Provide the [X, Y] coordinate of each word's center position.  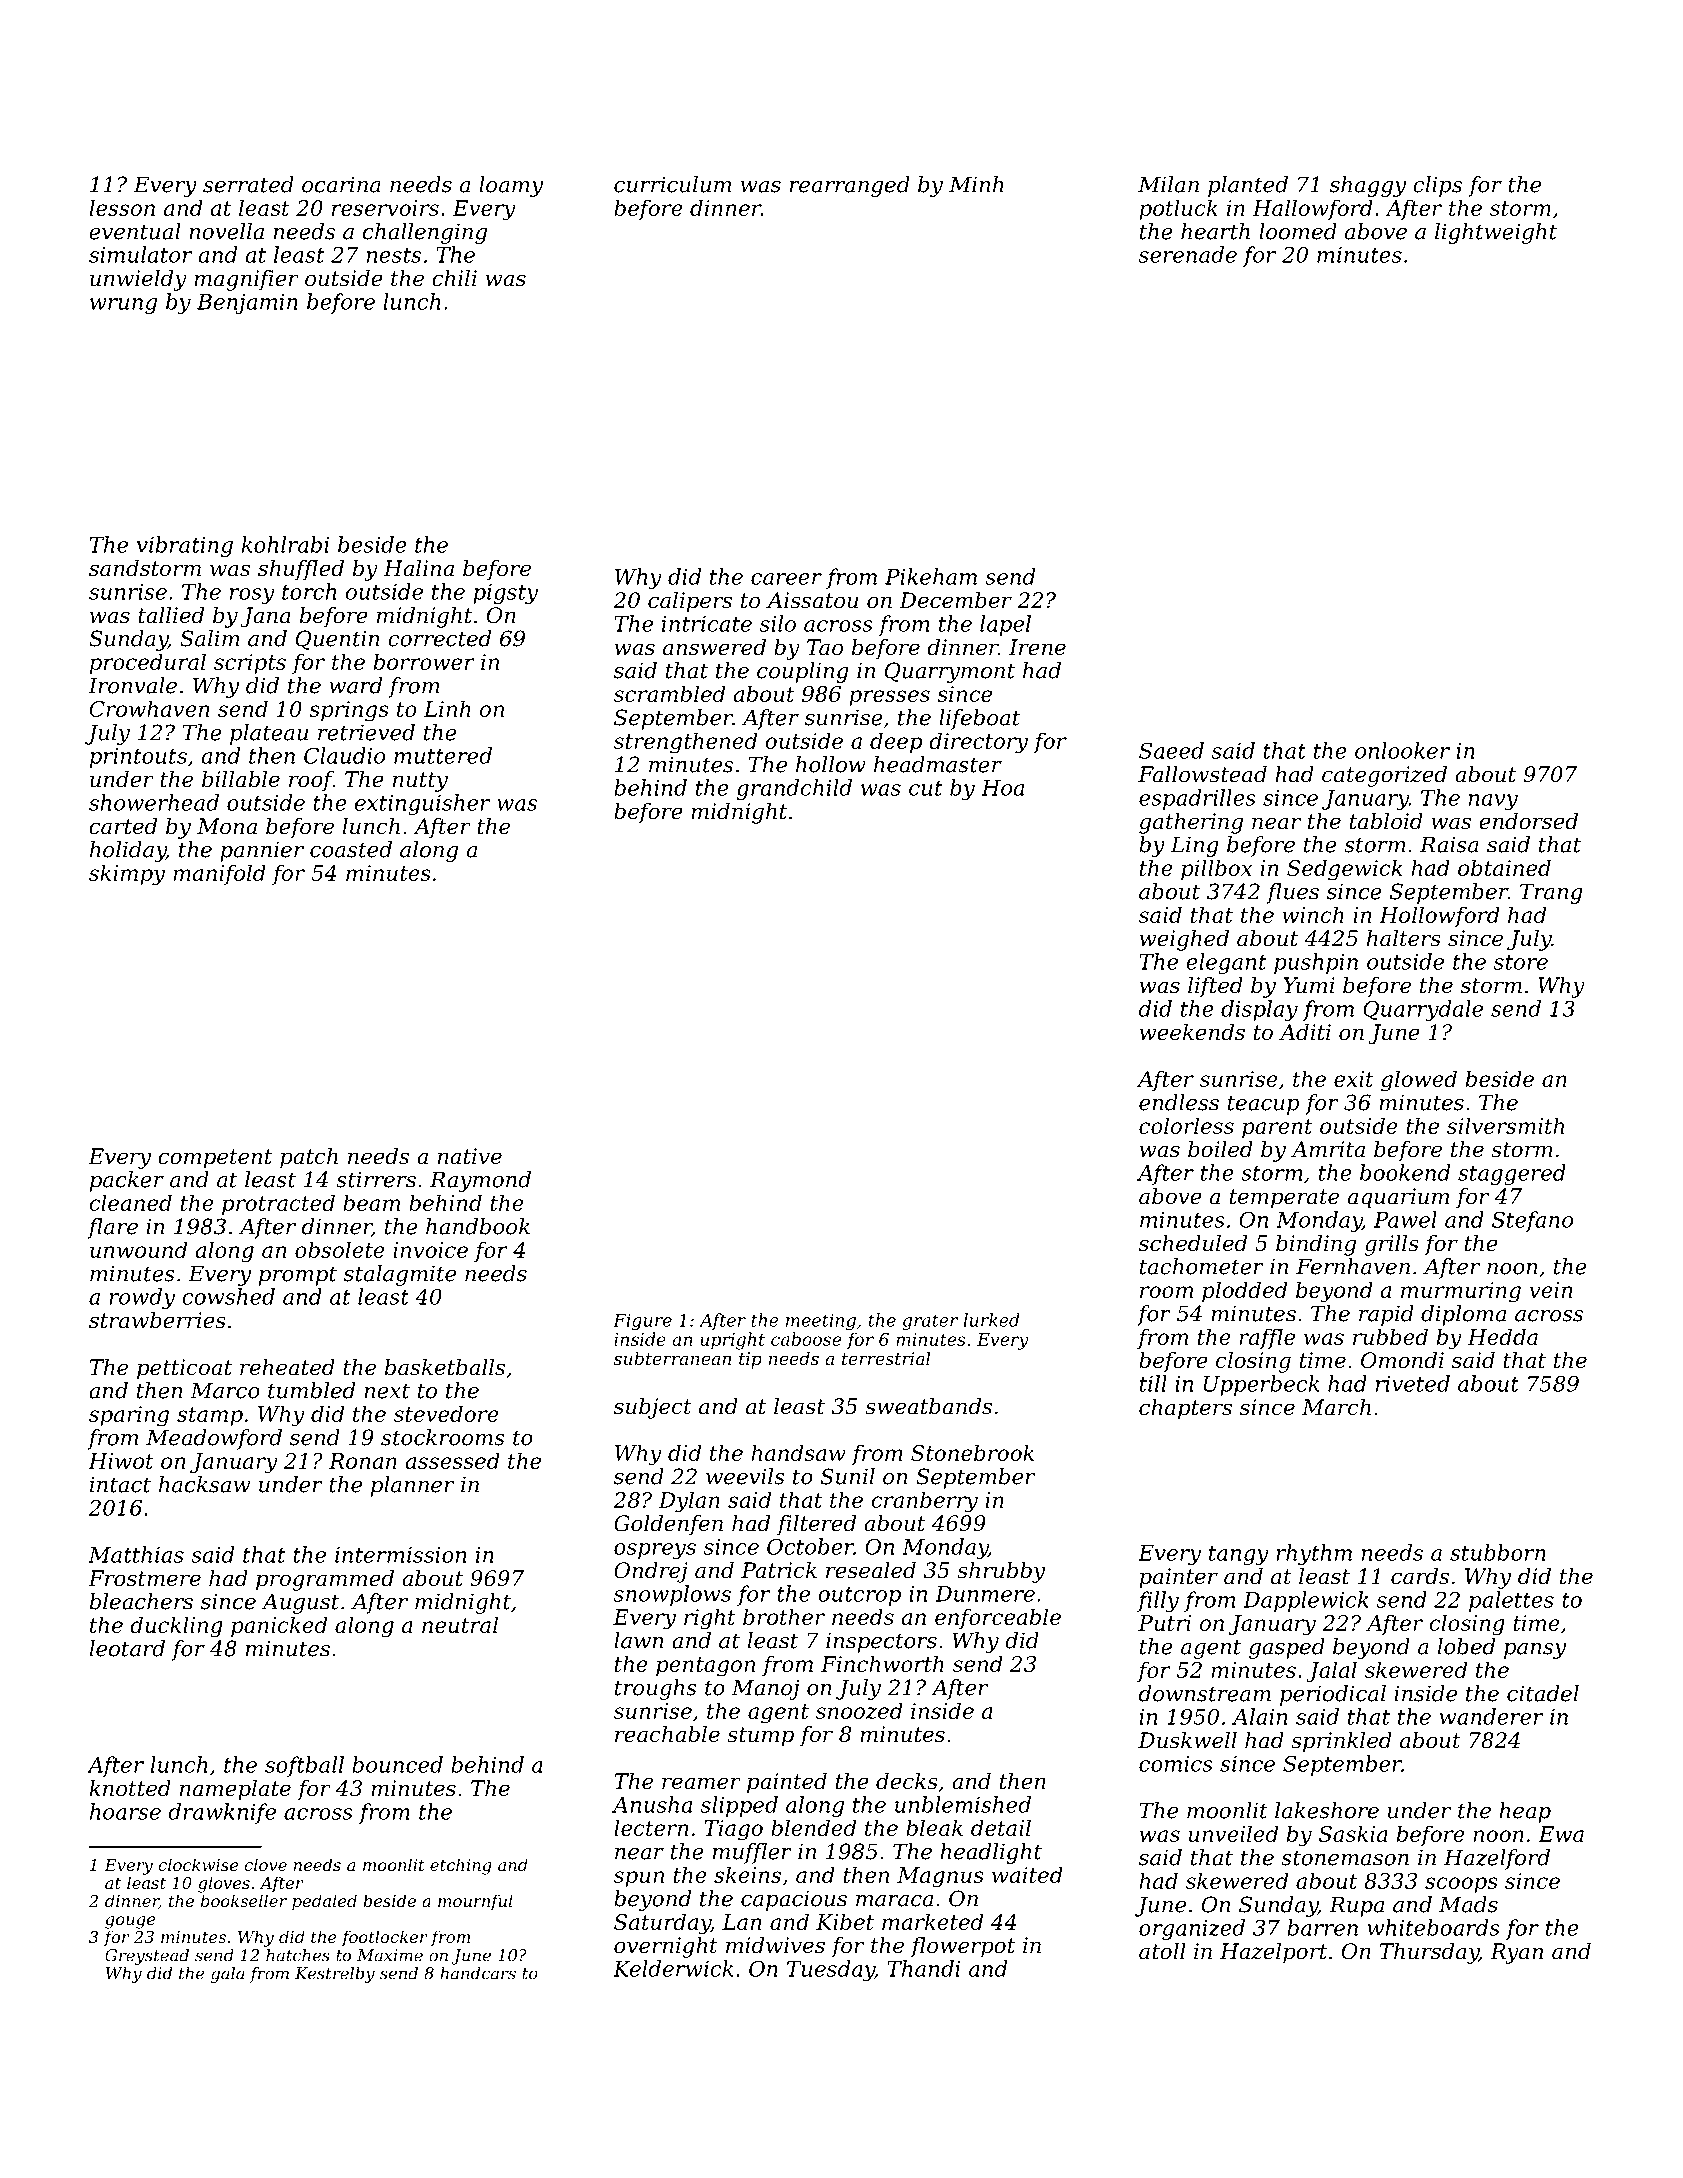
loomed [1298, 231]
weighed [1184, 940]
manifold [219, 874]
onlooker [1402, 750]
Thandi [923, 1968]
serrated [248, 184]
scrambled [669, 693]
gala [228, 1975]
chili [454, 278]
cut [926, 788]
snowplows [672, 1595]
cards [1420, 1576]
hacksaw [204, 1484]
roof [311, 781]
